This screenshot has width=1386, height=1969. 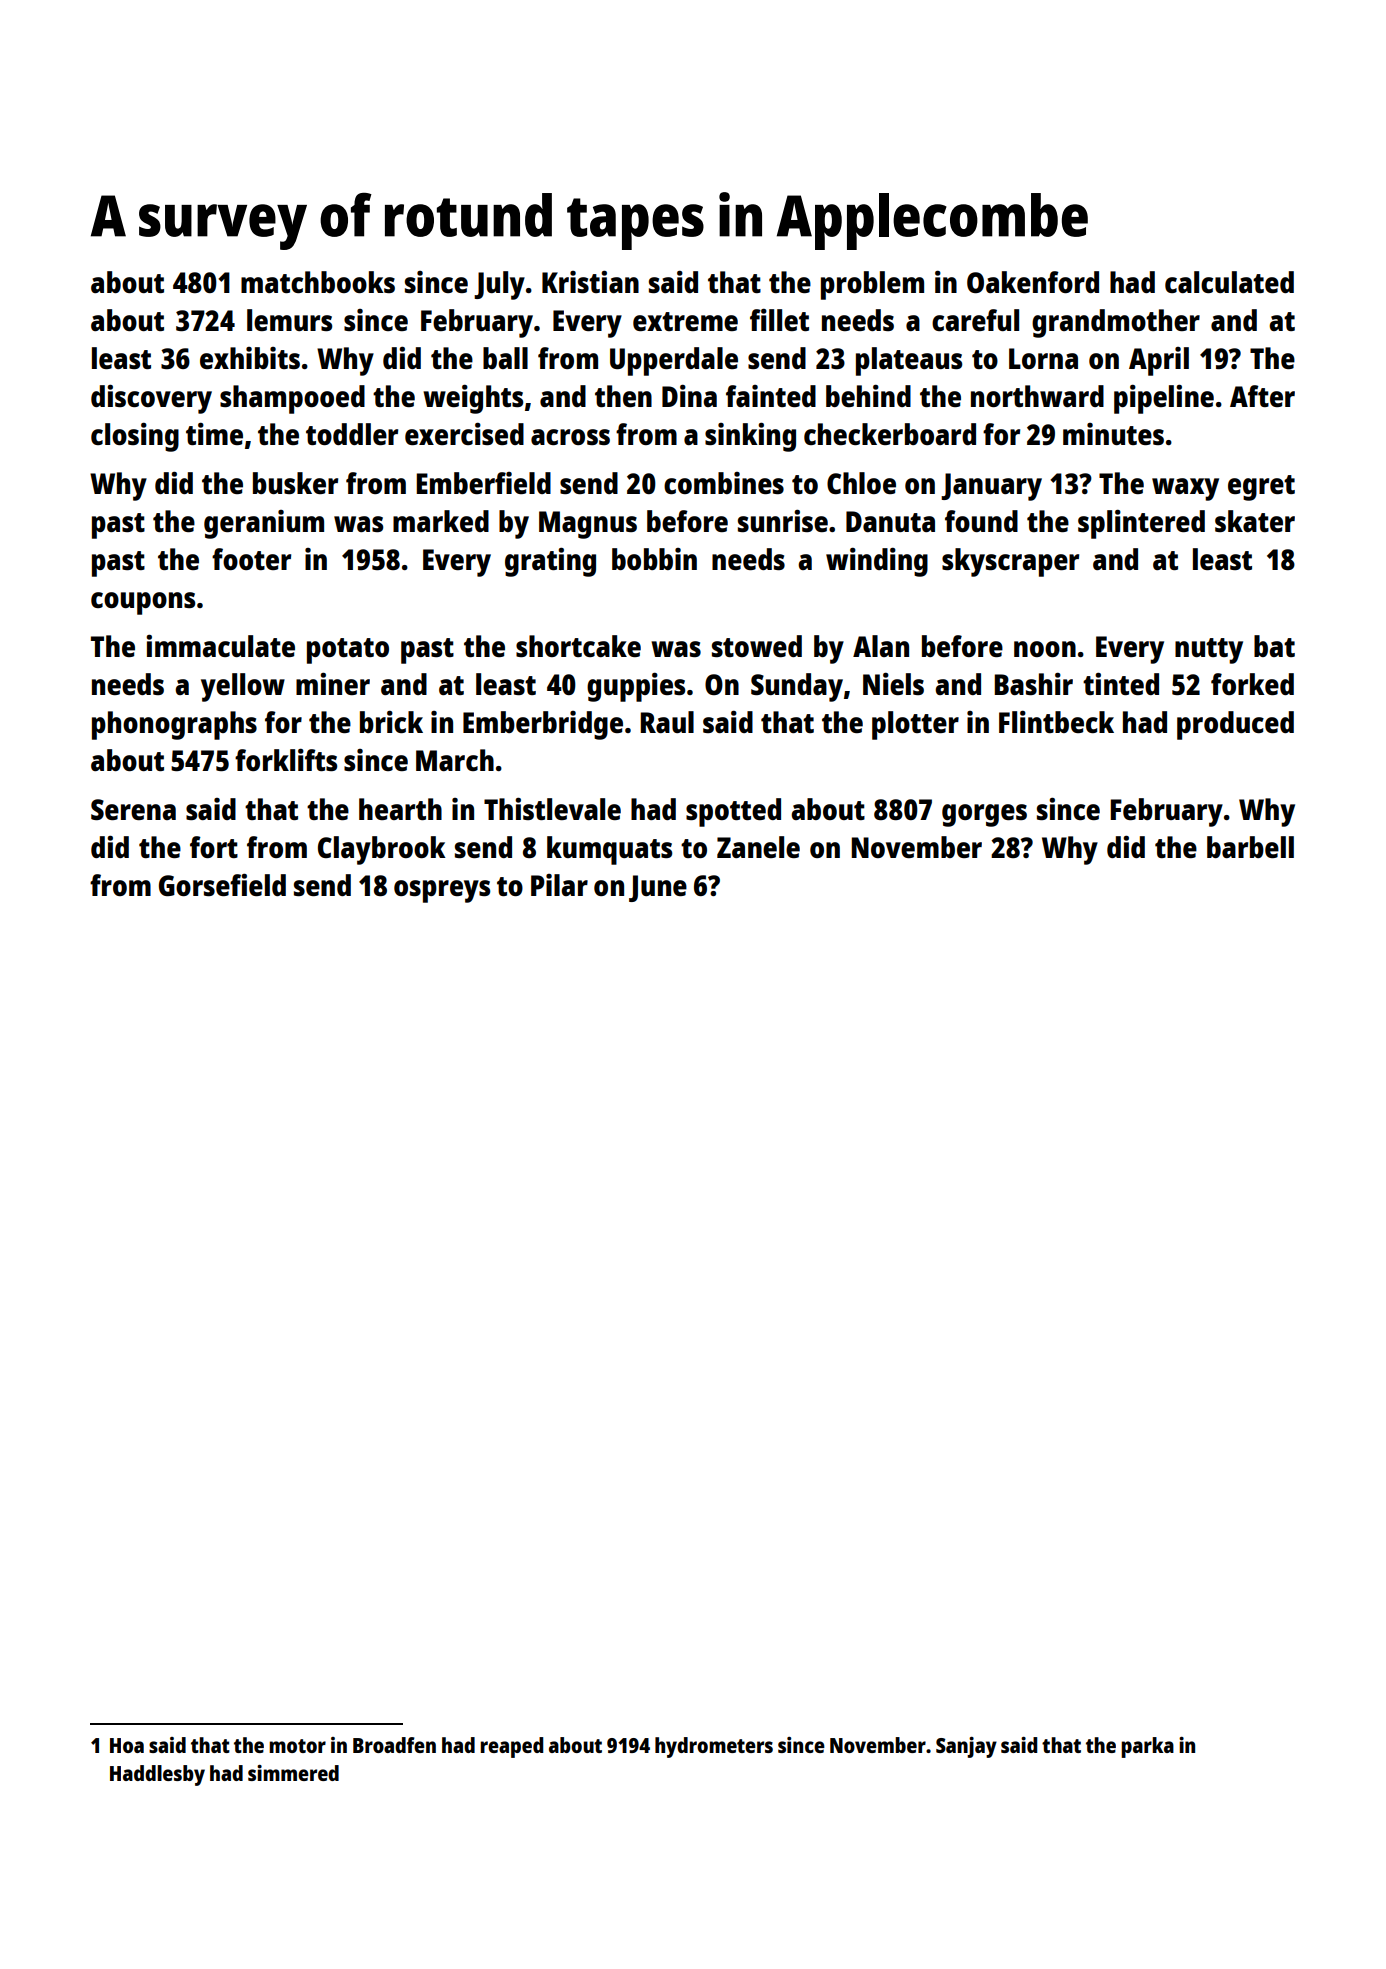 What do you see at coordinates (714, 1747) in the screenshot?
I see `hydrometers` at bounding box center [714, 1747].
